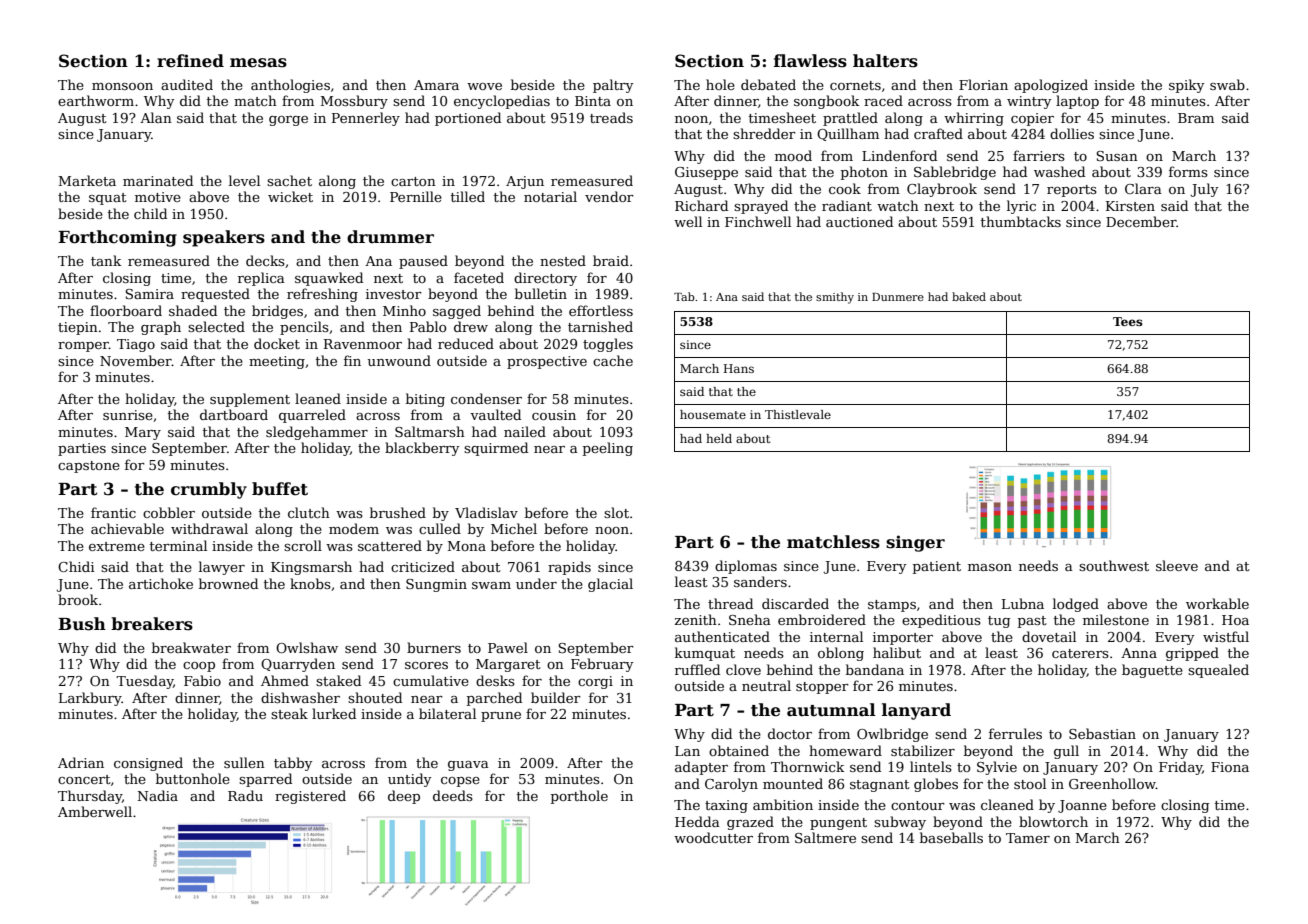 Image resolution: width=1308 pixels, height=924 pixels. Describe the element at coordinates (190, 61) in the image. I see `refined` at that location.
